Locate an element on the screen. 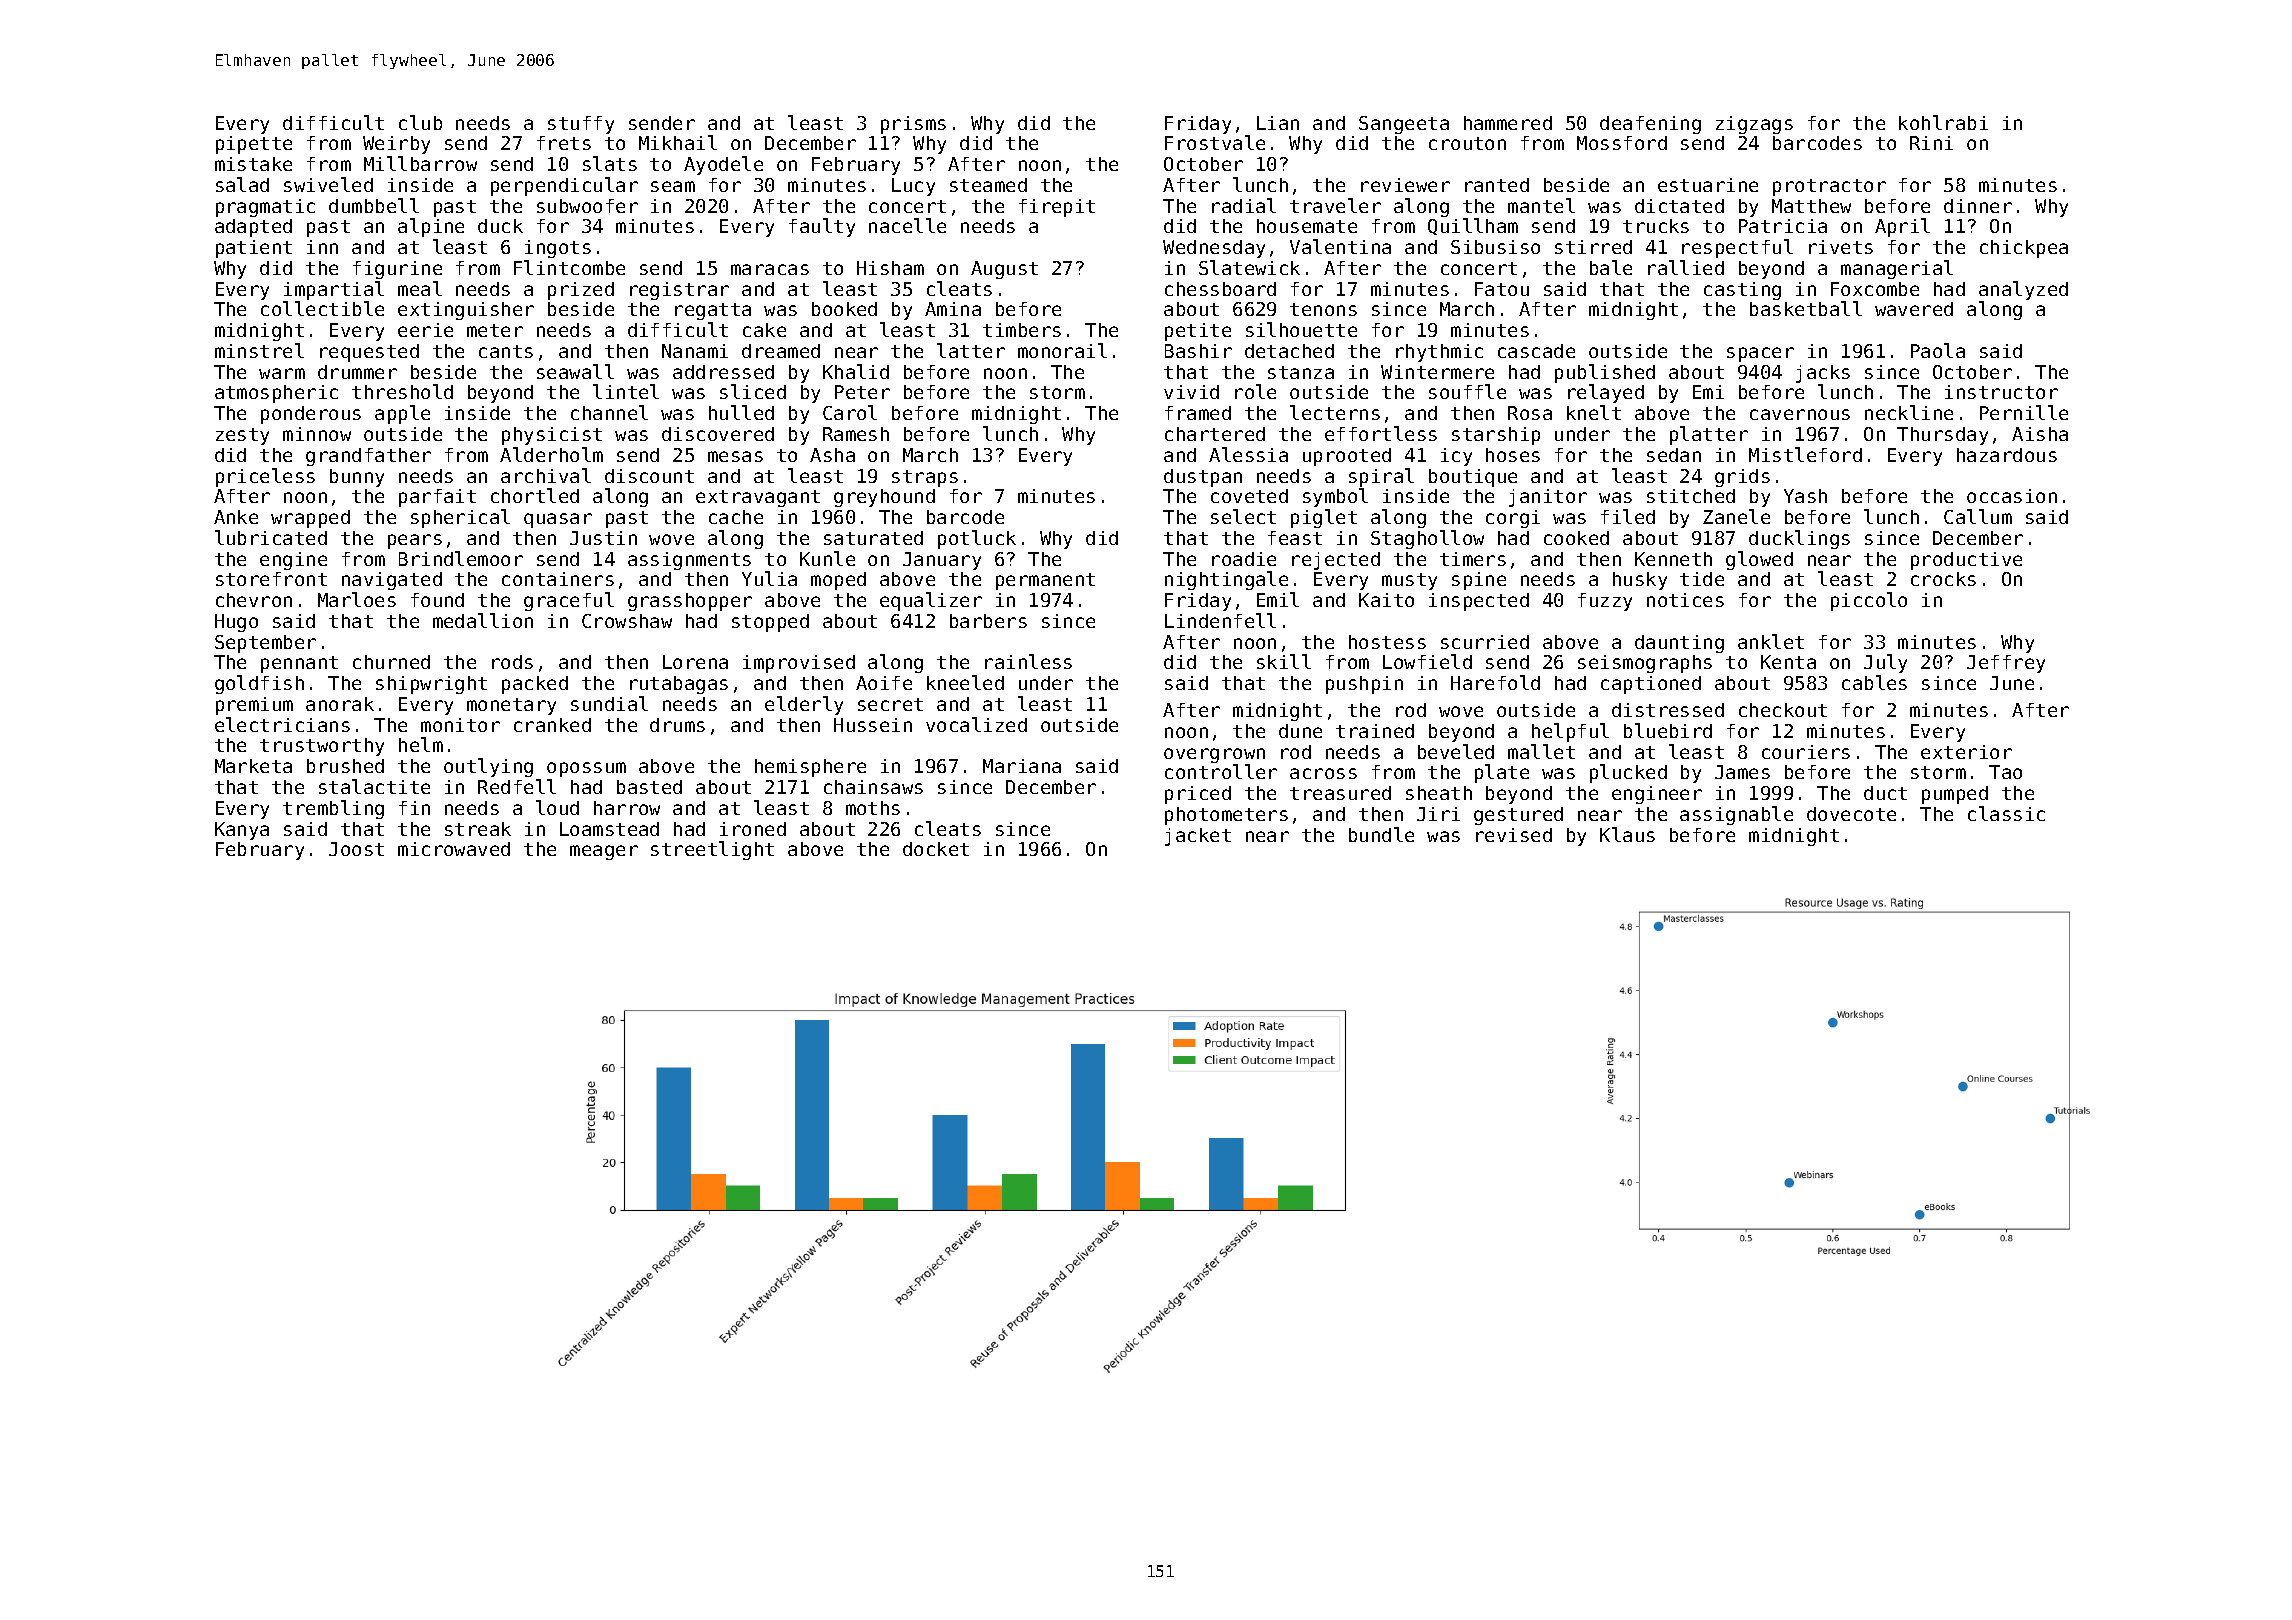  helm is located at coordinates (421, 744).
